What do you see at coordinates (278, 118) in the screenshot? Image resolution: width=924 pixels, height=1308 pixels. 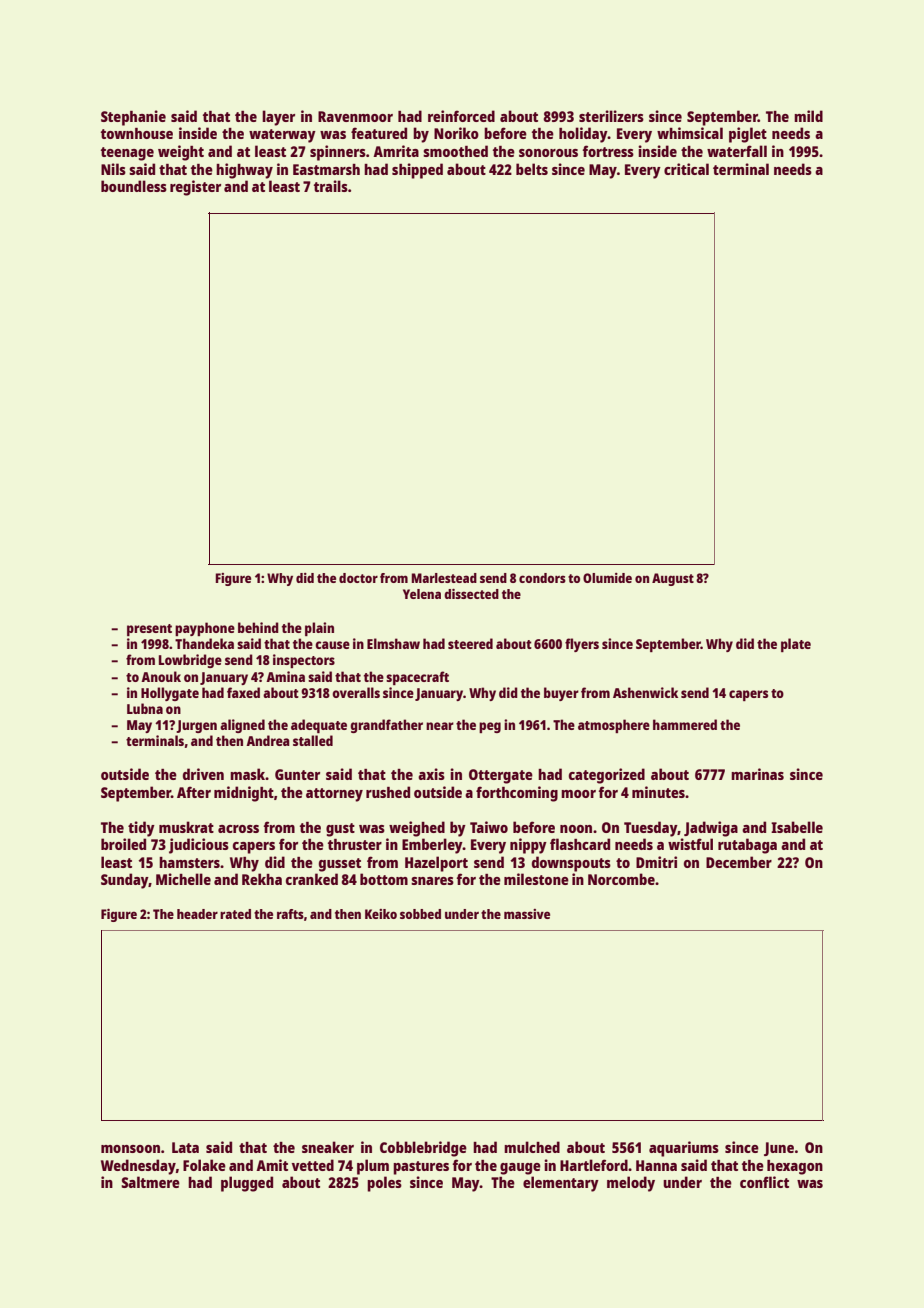 I see `layer` at bounding box center [278, 118].
